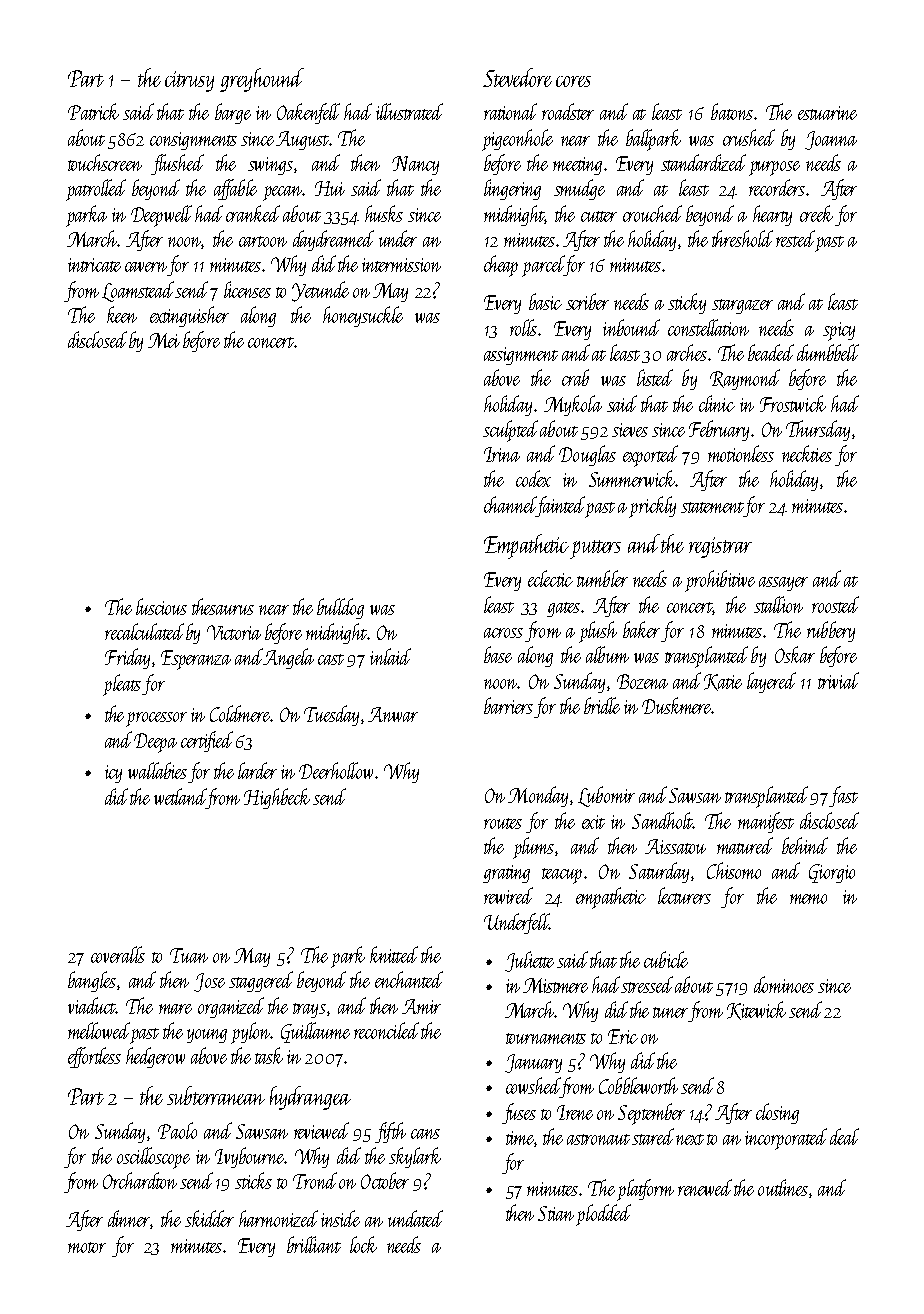 Image resolution: width=924 pixels, height=1314 pixels. Describe the element at coordinates (517, 77) in the image. I see `Stevedore` at that location.
